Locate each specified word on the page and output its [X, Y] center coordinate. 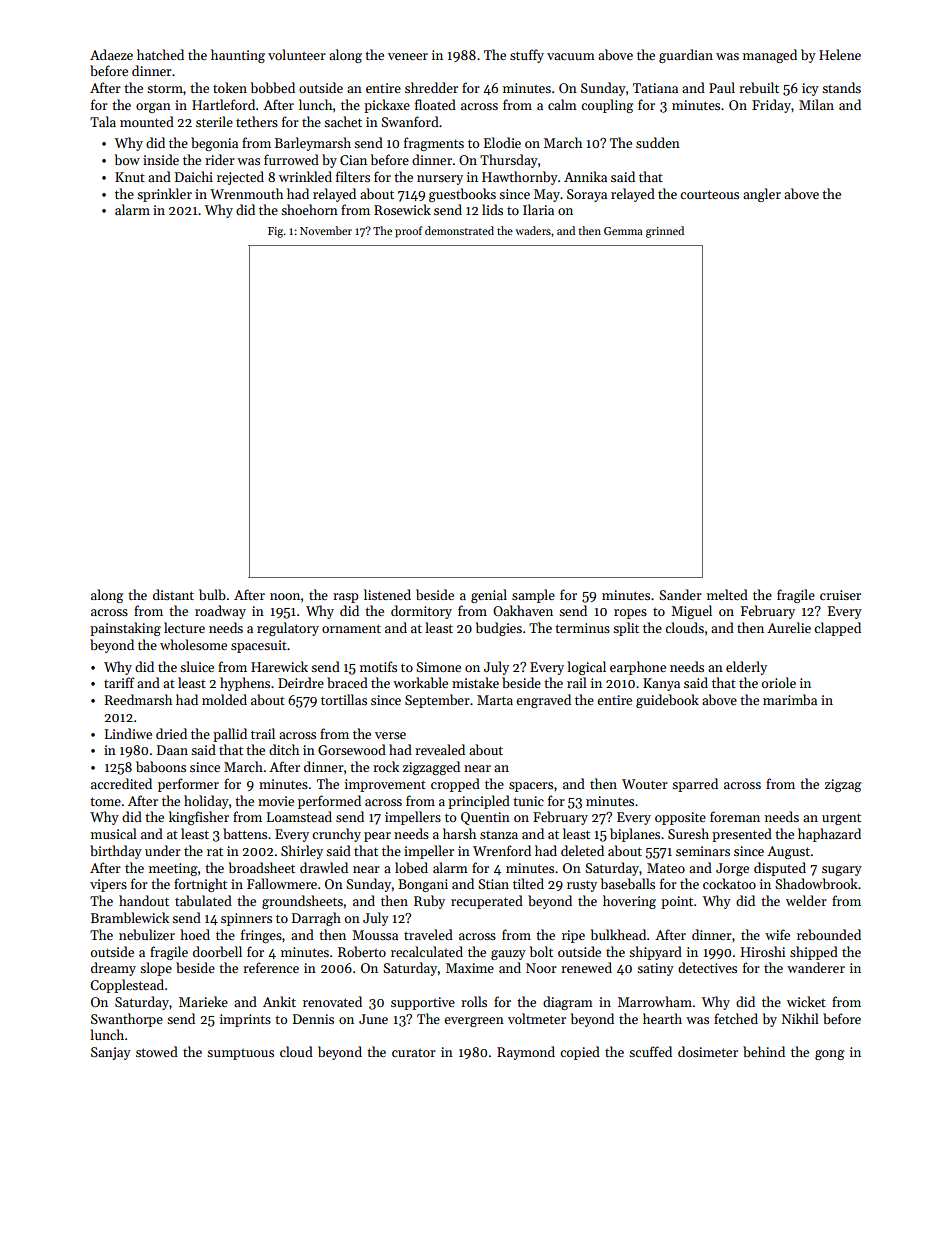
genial [489, 596]
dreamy [113, 969]
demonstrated [459, 230]
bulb [212, 594]
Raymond [526, 1053]
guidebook [667, 701]
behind [764, 1051]
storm [165, 88]
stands [841, 87]
